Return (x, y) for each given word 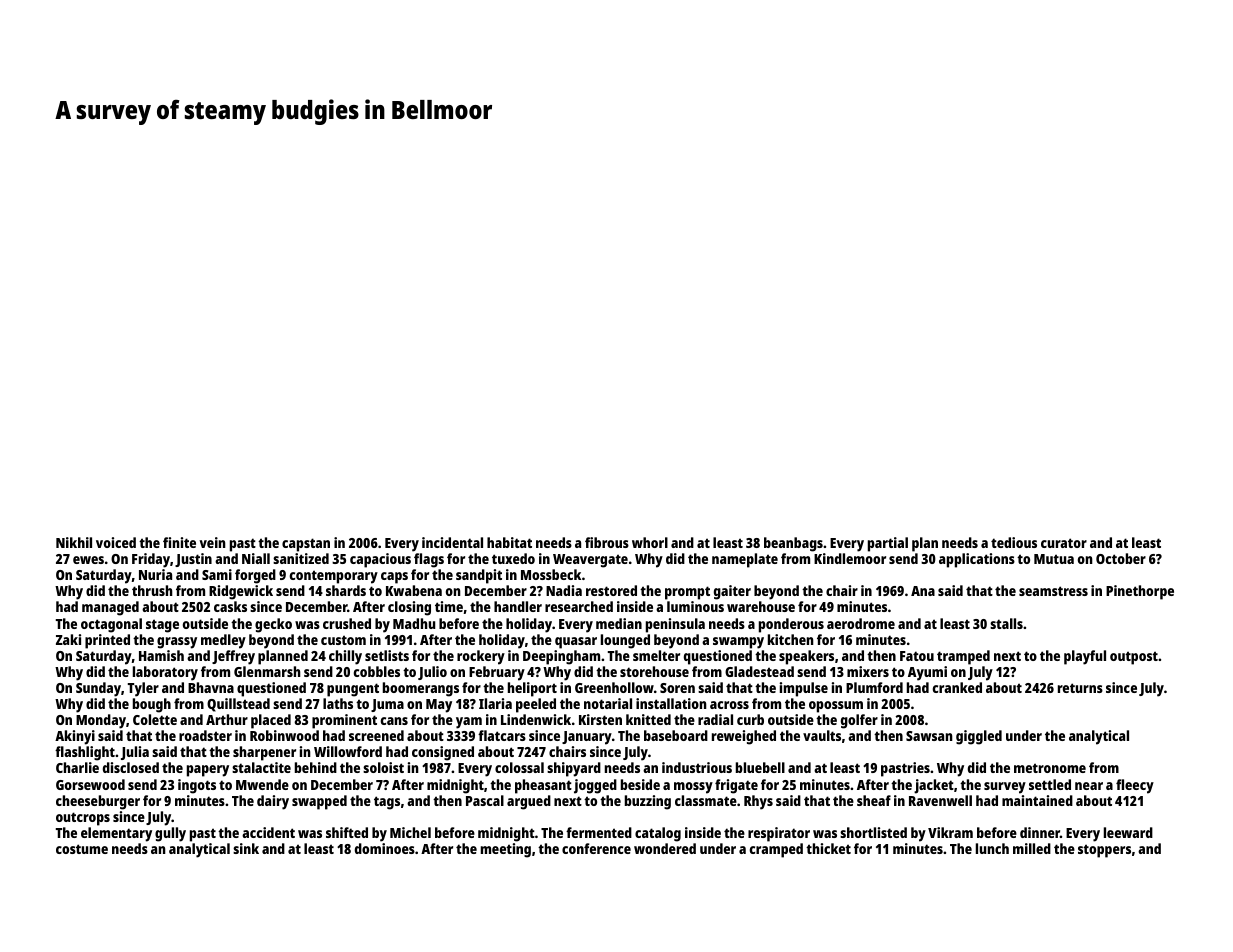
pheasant (543, 786)
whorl (650, 542)
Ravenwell (940, 800)
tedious (1014, 542)
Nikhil (74, 542)
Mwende (262, 784)
